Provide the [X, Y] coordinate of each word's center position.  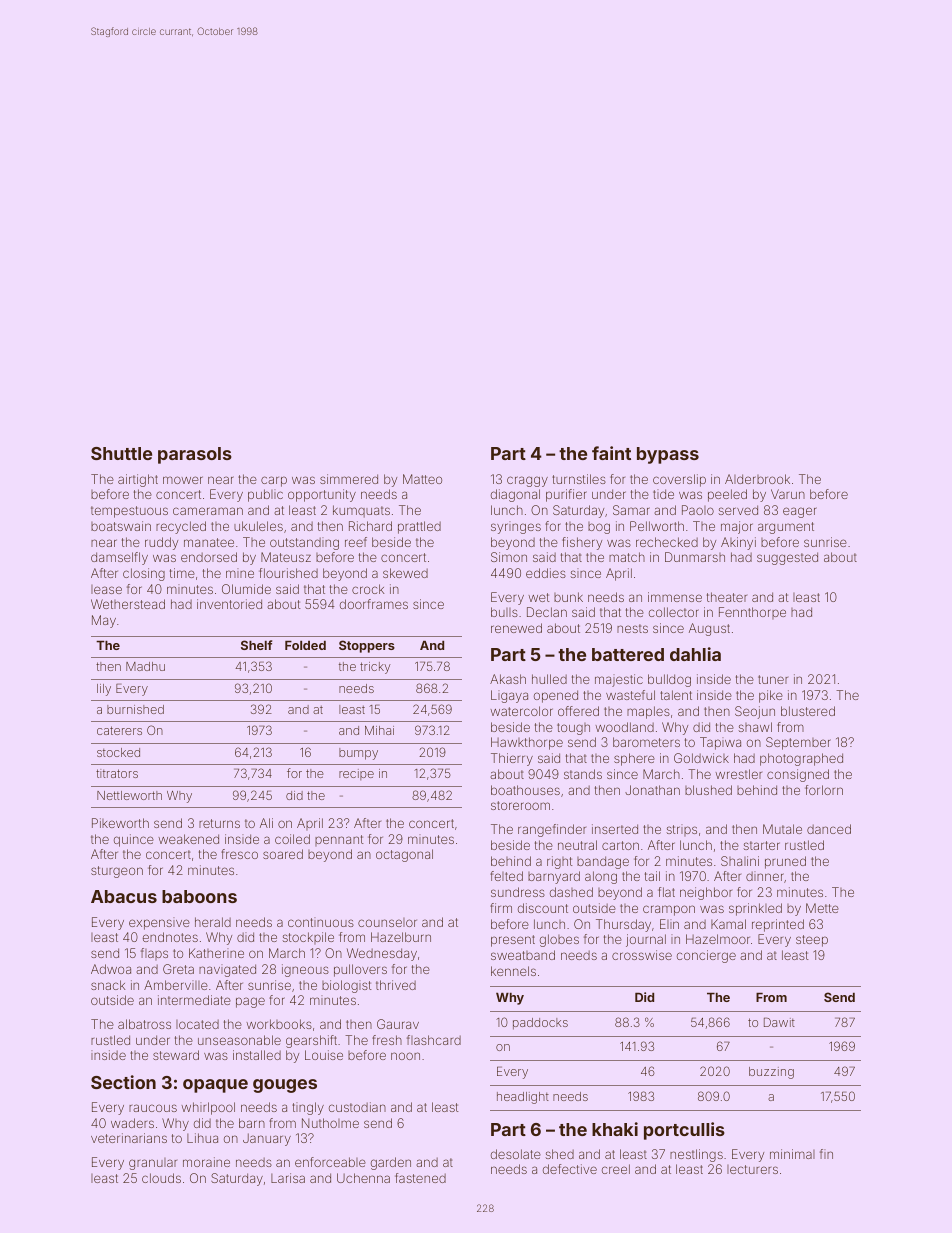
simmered [349, 479]
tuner [773, 679]
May [104, 621]
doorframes [374, 604]
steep [812, 941]
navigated [227, 970]
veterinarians [129, 1138]
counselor [387, 922]
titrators [117, 773]
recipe [356, 774]
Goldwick [701, 758]
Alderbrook [757, 479]
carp [274, 481]
